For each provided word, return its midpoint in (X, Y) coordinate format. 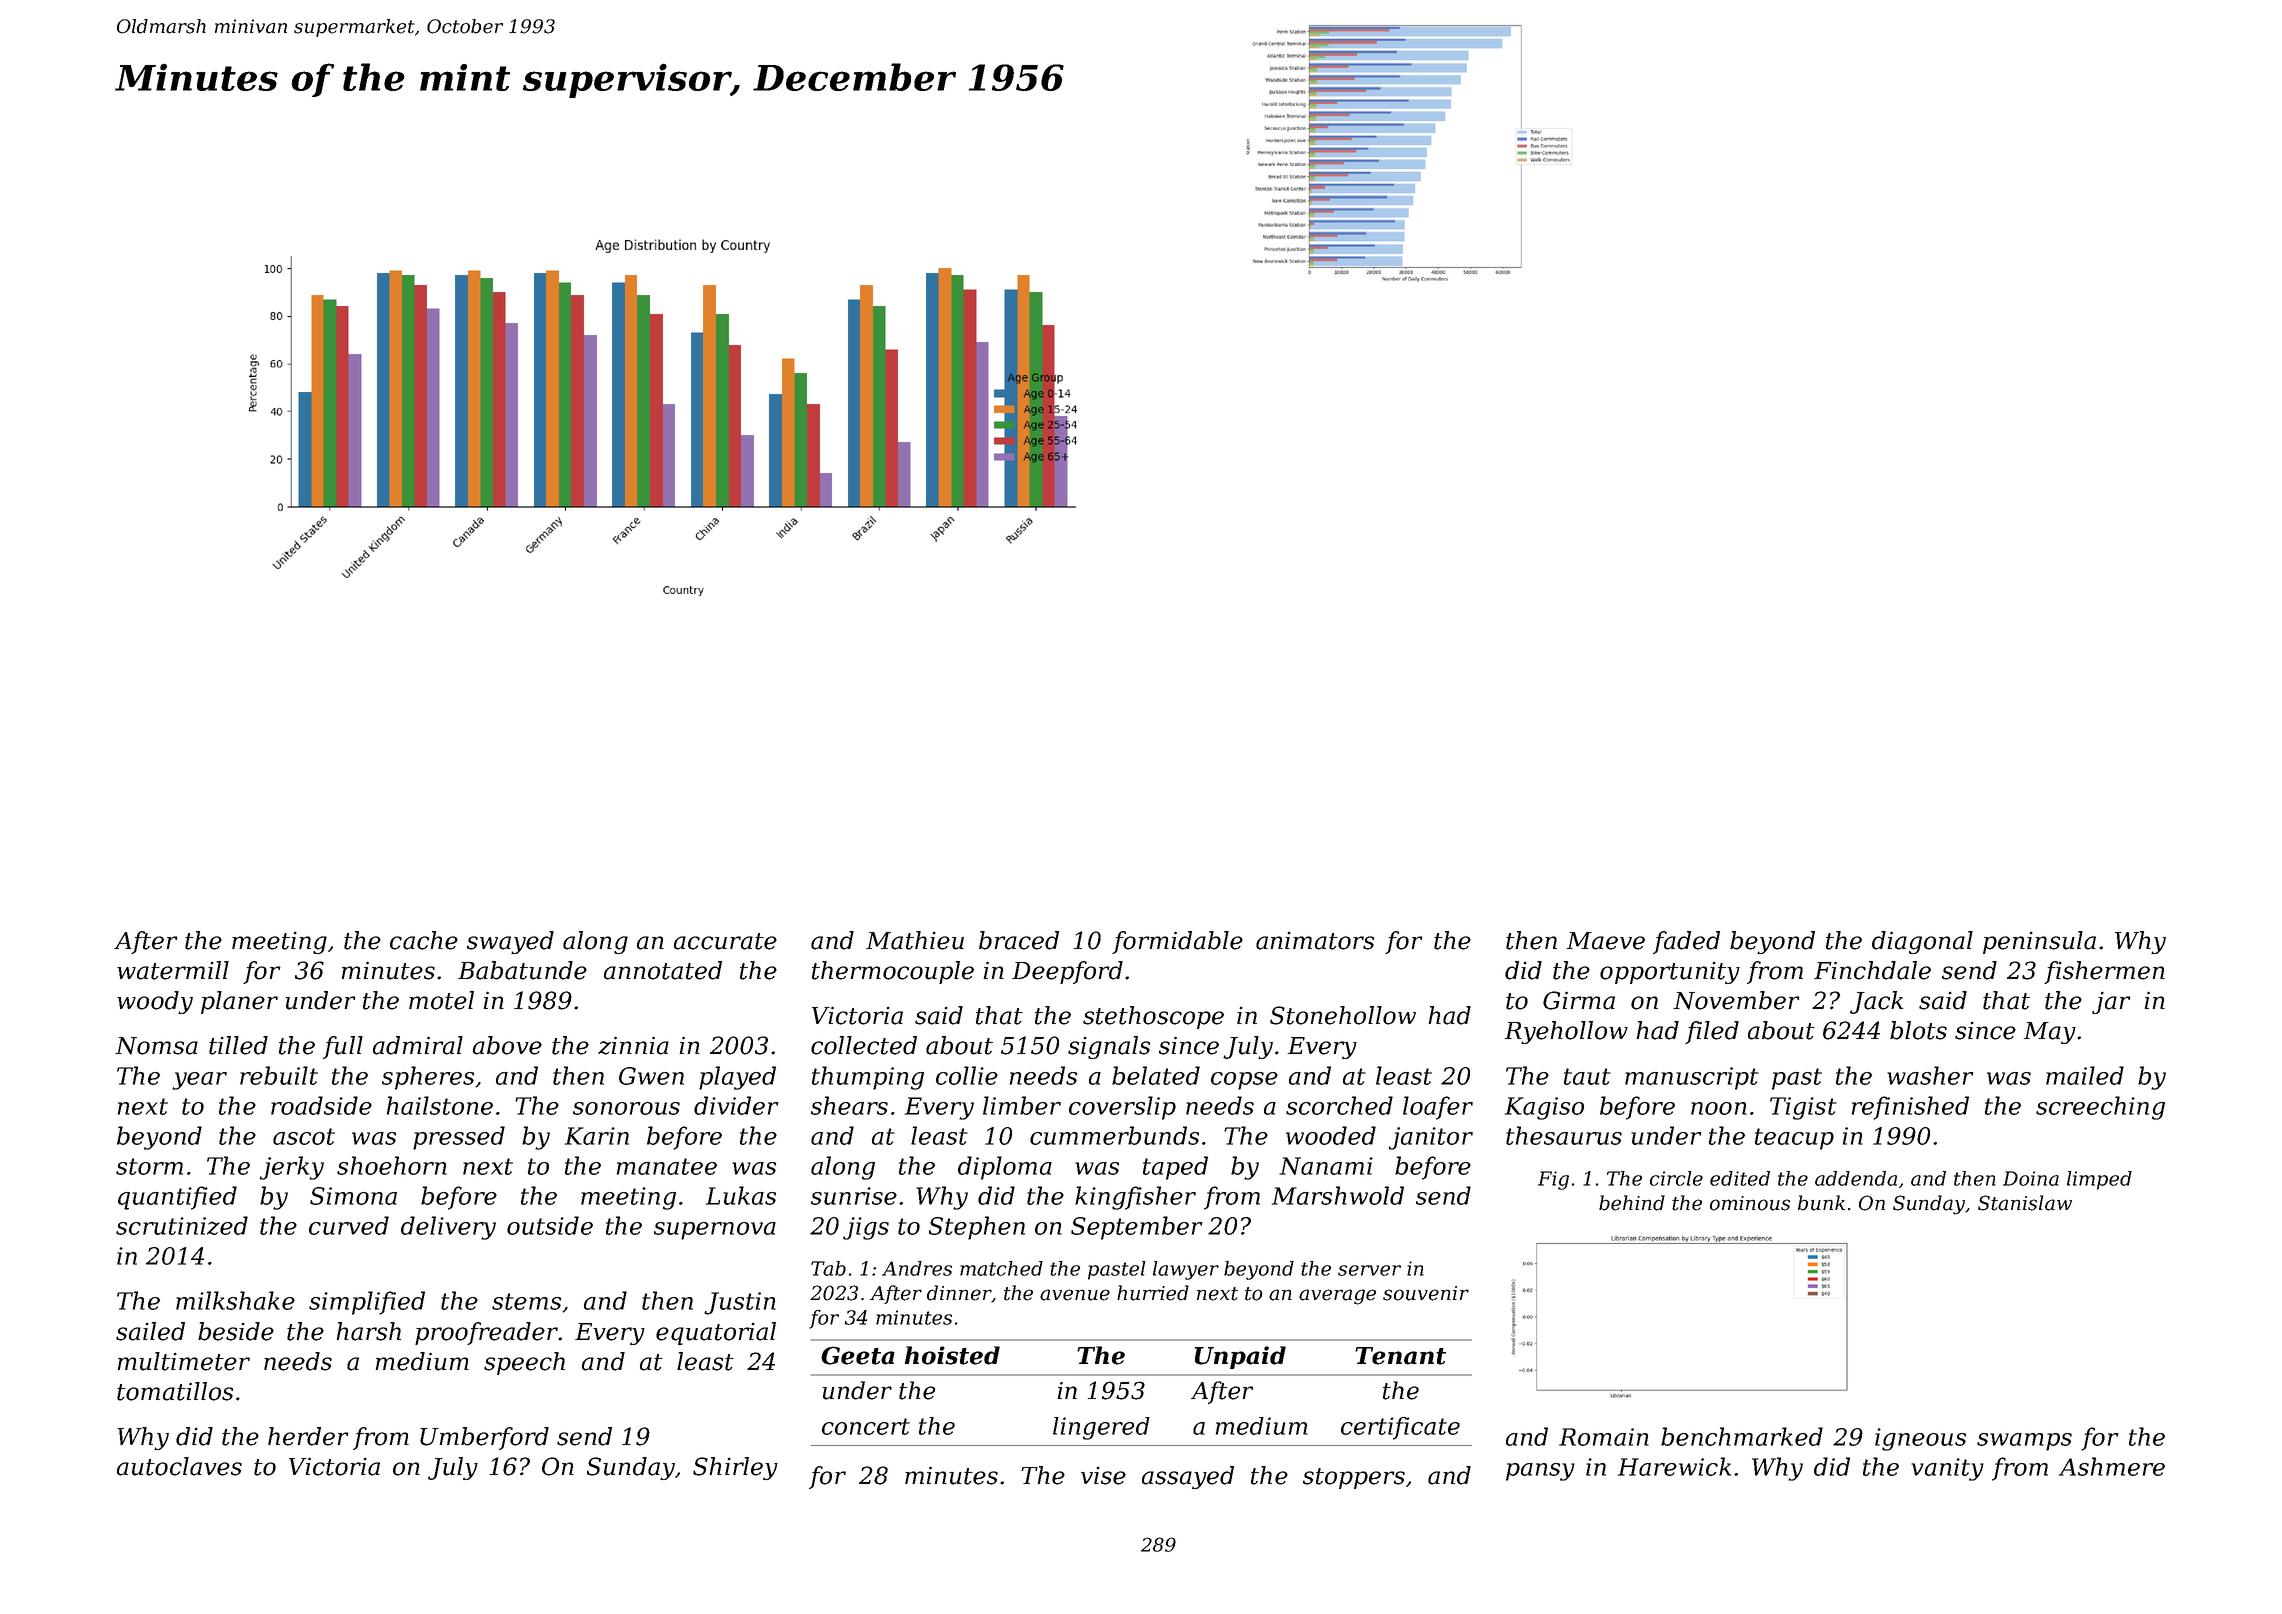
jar (2111, 1002)
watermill (173, 970)
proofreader (486, 1333)
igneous (1920, 1439)
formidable (1177, 942)
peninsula (2039, 942)
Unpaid (1240, 1357)
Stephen (977, 1228)
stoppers (1354, 1478)
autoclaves (179, 1466)
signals (1109, 1047)
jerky (292, 1168)
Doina (2031, 1178)
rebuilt (279, 1075)
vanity (1947, 1469)
